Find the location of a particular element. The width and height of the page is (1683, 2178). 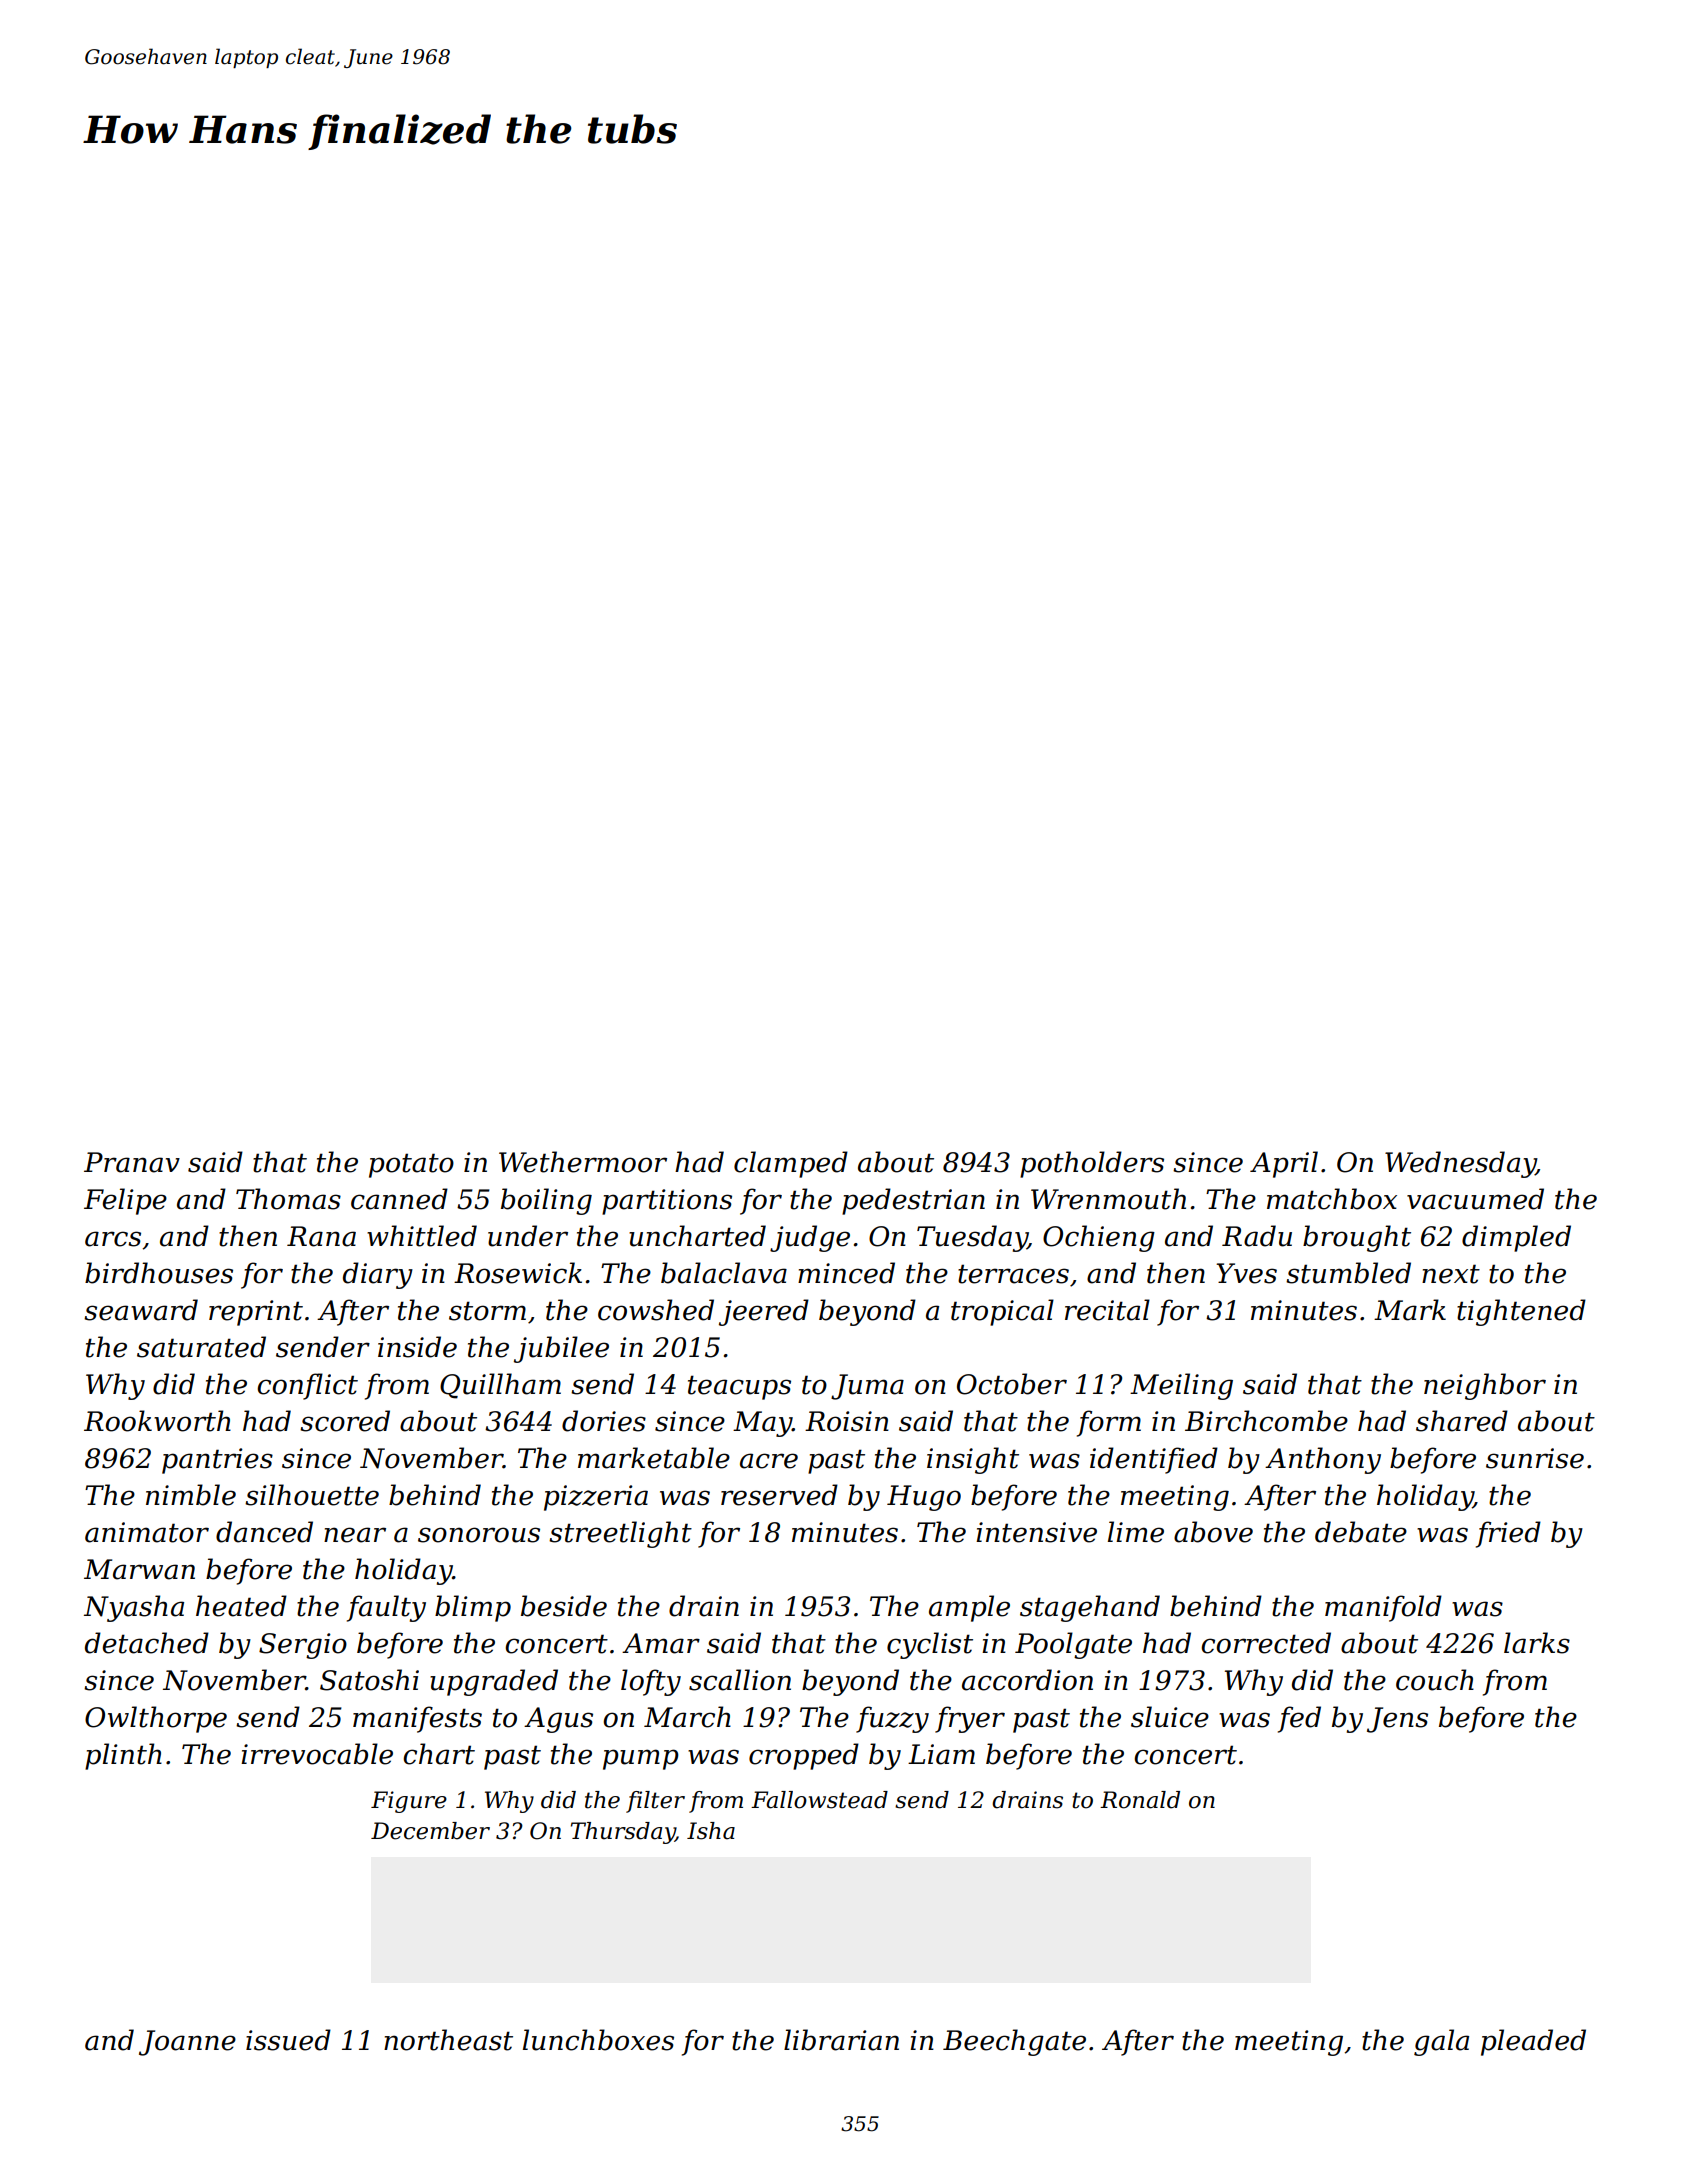

gala is located at coordinates (1441, 2042).
